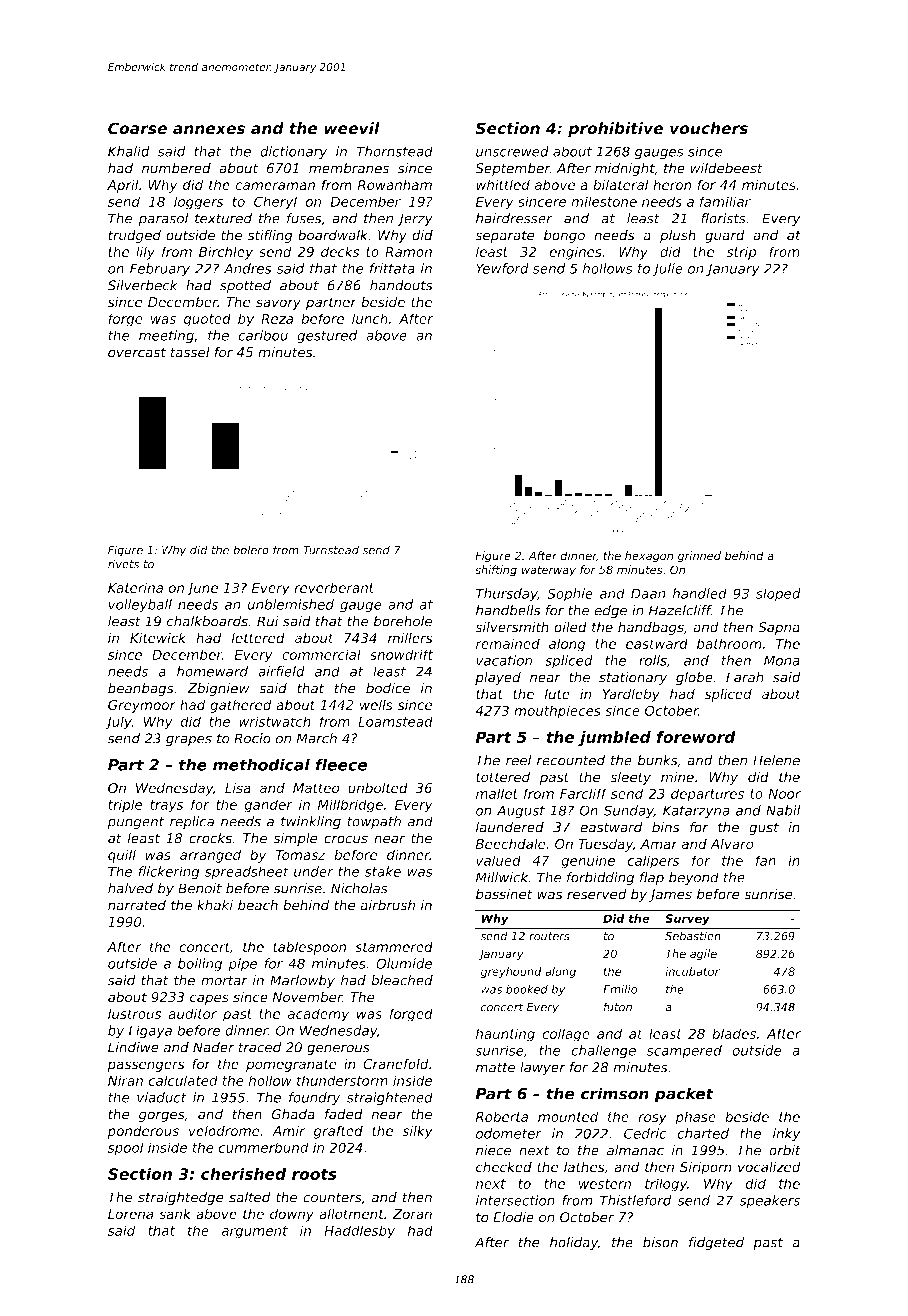 This image has width=908, height=1316. I want to click on stifling, so click(270, 236).
